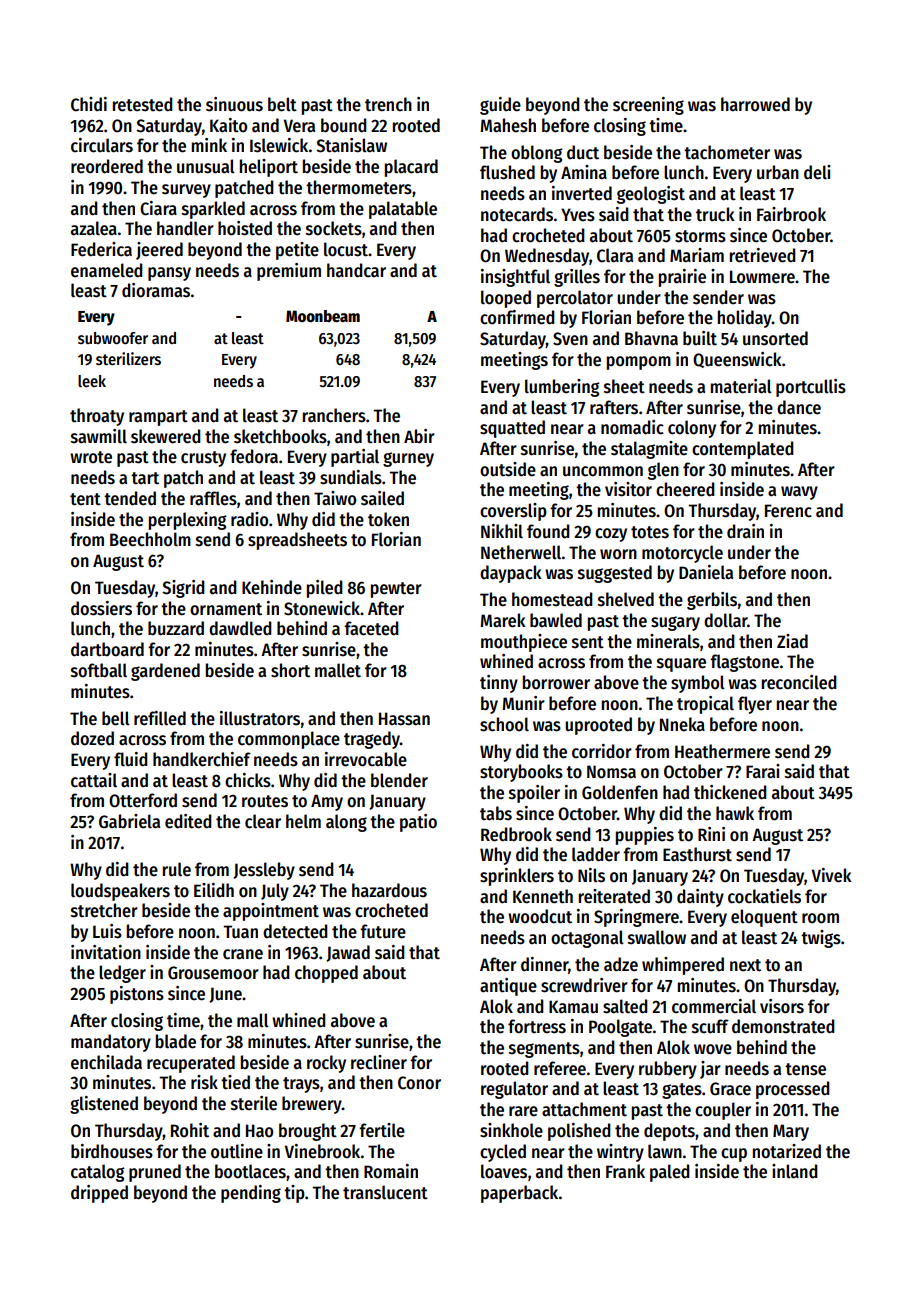  I want to click on paled, so click(670, 1173).
